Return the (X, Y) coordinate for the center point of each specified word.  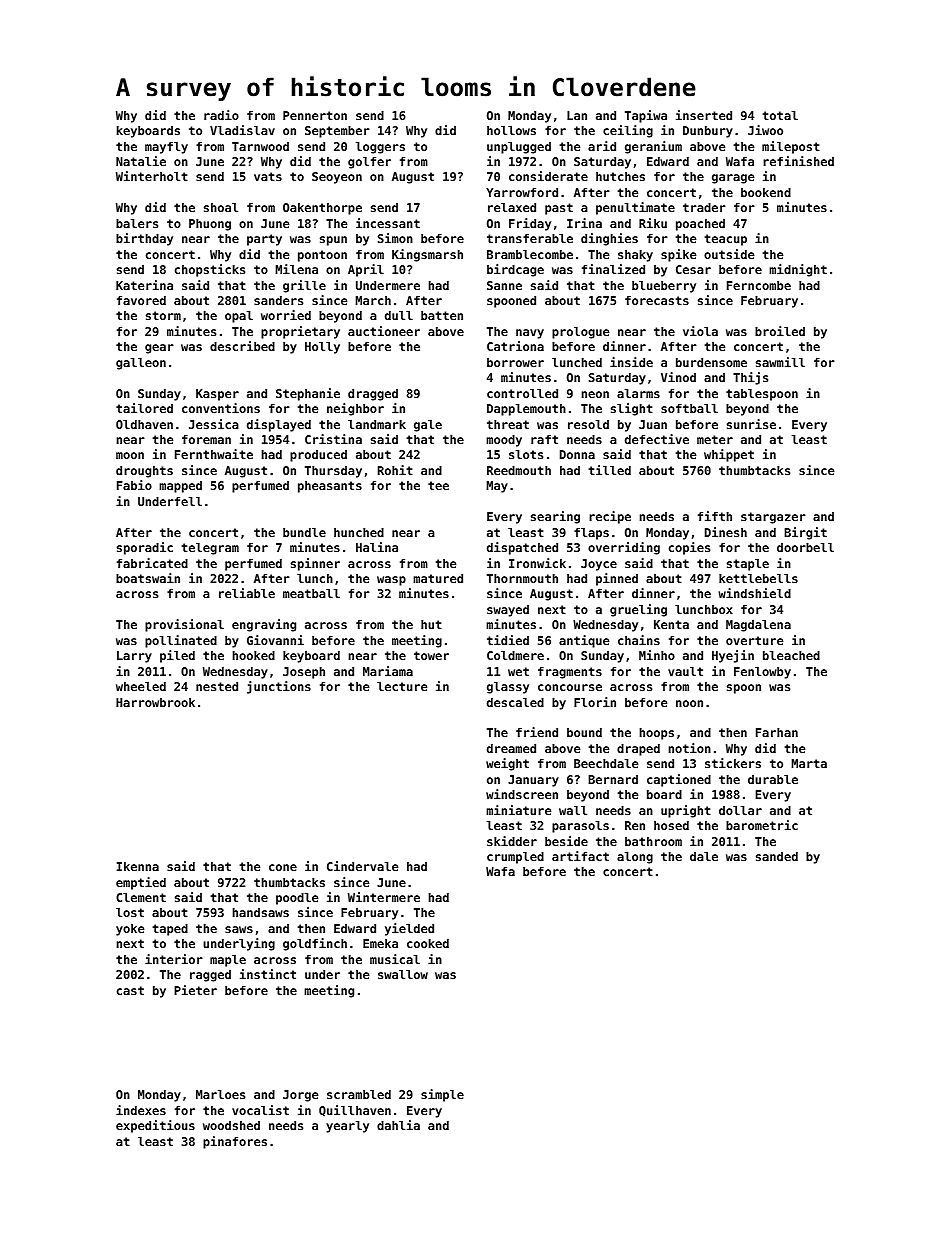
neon (595, 394)
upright (686, 811)
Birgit (805, 533)
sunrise (751, 424)
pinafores (235, 1142)
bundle (304, 532)
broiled (780, 331)
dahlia (398, 1125)
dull (399, 315)
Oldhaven (144, 424)
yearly (347, 1127)
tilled (610, 470)
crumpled (515, 858)
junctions (279, 687)
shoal (221, 207)
